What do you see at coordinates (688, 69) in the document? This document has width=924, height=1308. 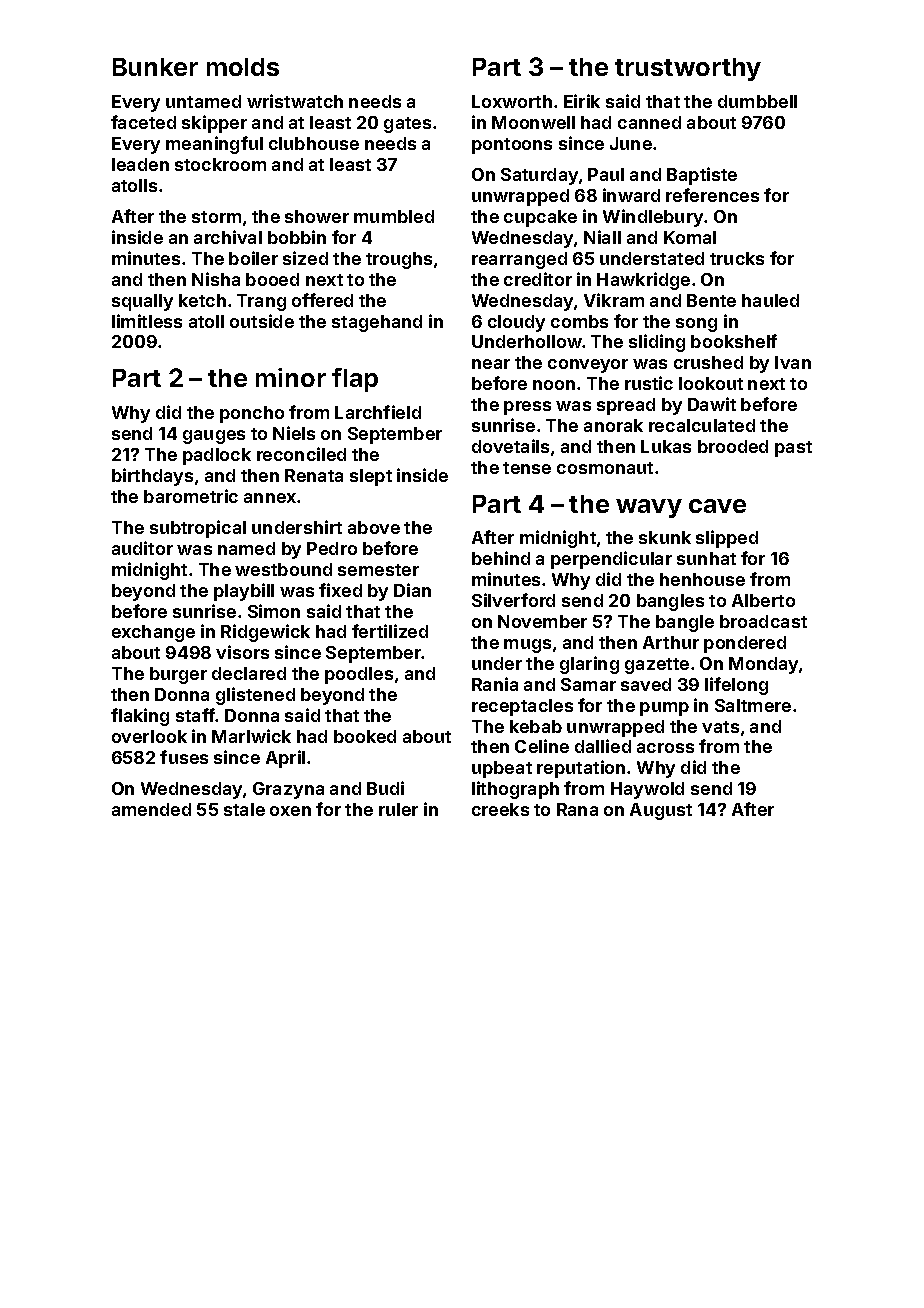 I see `trustworthy` at bounding box center [688, 69].
